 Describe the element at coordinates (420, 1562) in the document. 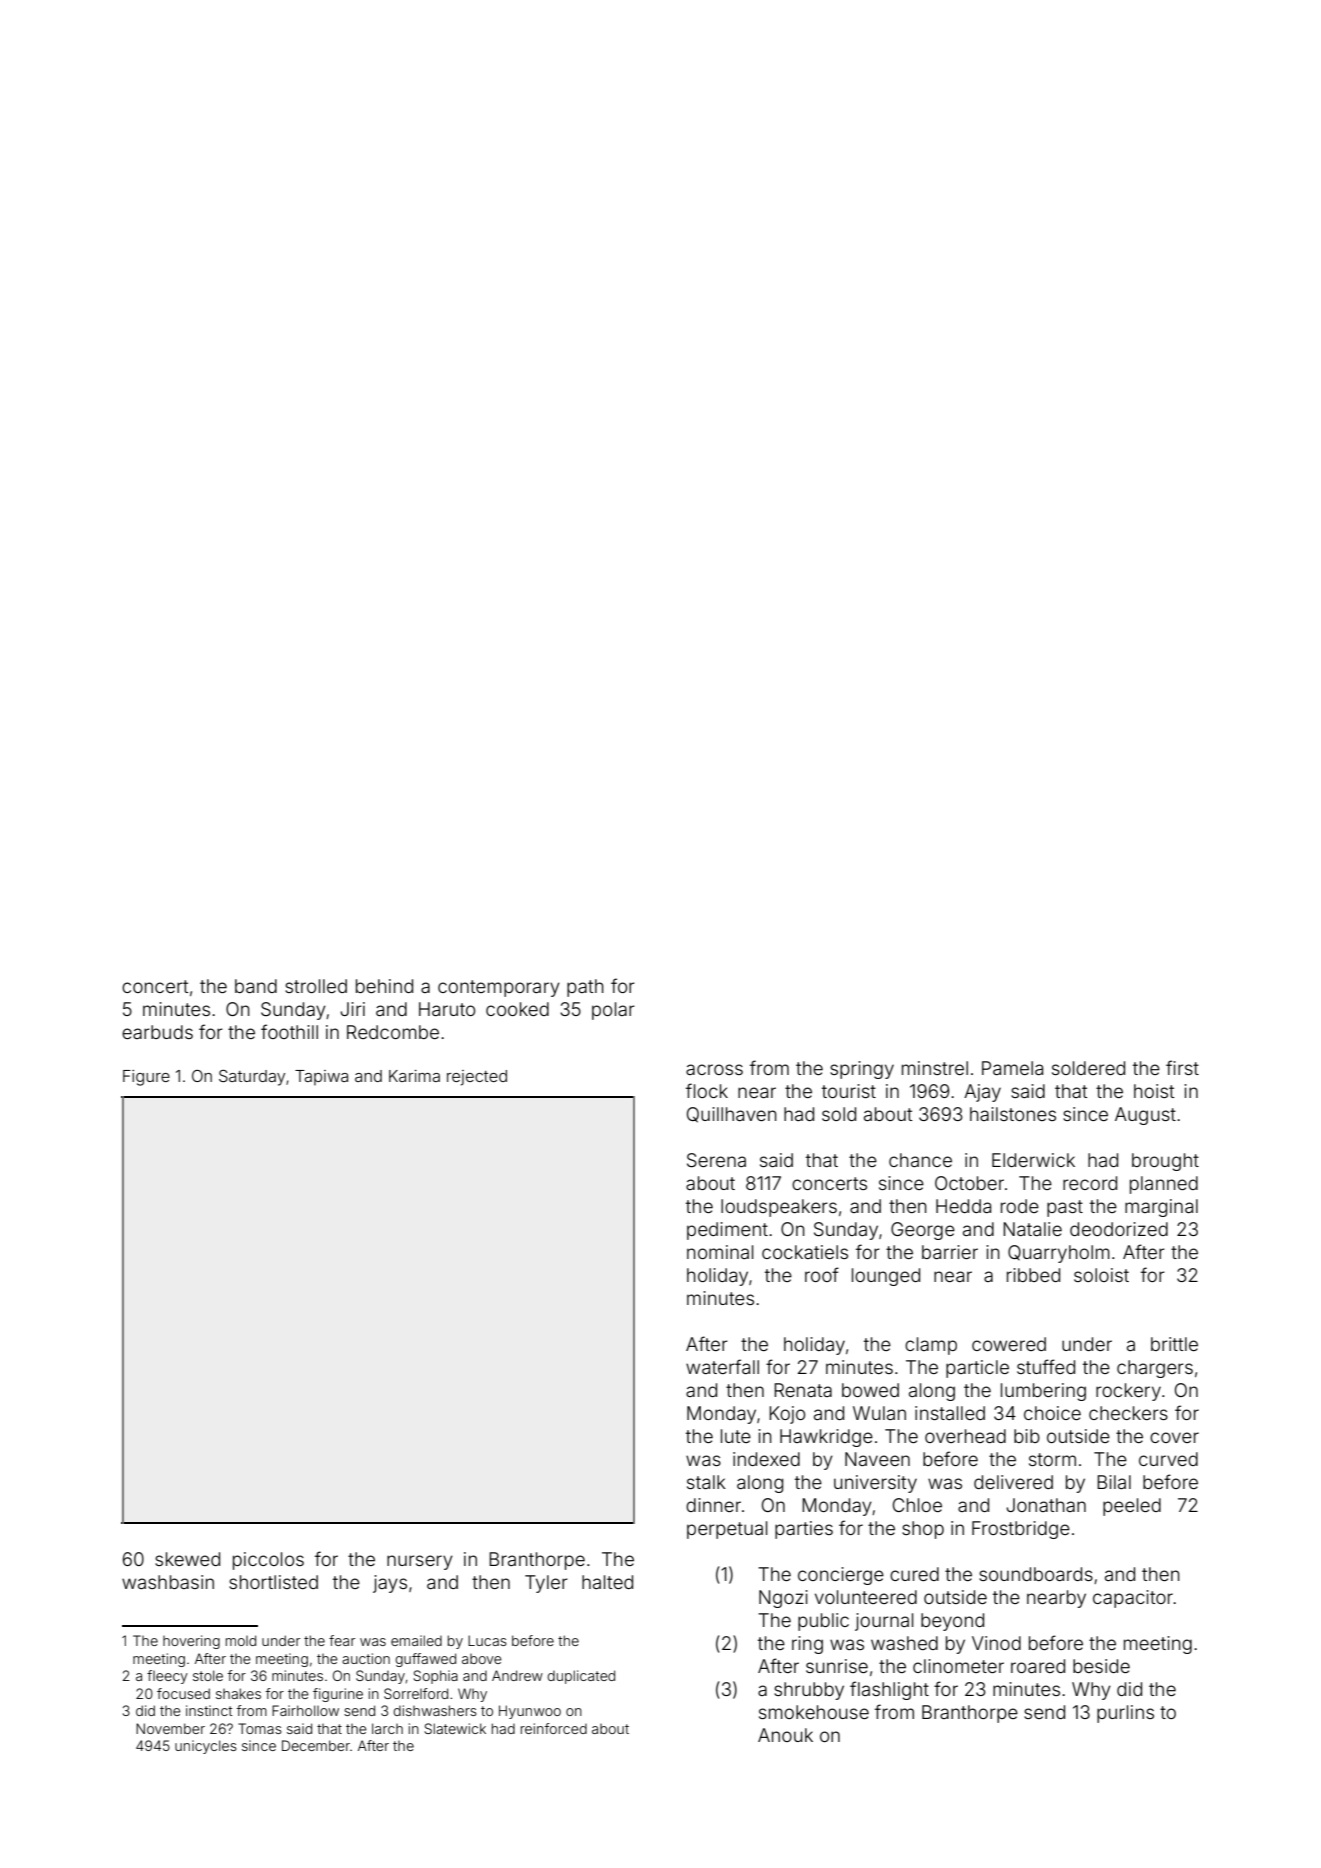

I see `nursery` at that location.
